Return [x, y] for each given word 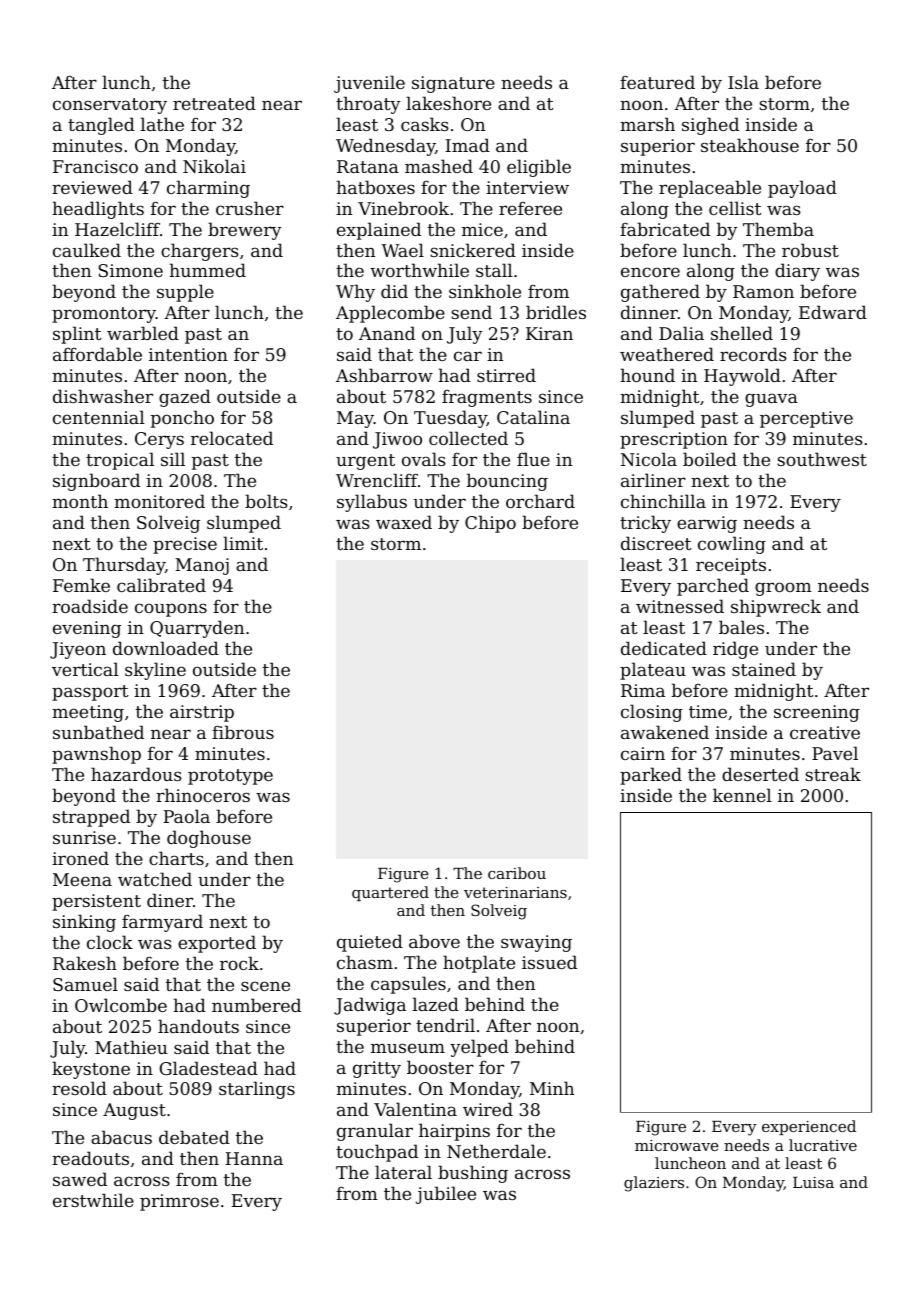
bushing [473, 1174]
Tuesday [450, 419]
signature [453, 84]
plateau [653, 671]
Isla [743, 82]
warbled [143, 333]
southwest [822, 459]
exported [217, 944]
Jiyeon [78, 650]
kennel [742, 795]
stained [764, 669]
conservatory [110, 106]
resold [79, 1088]
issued [549, 962]
